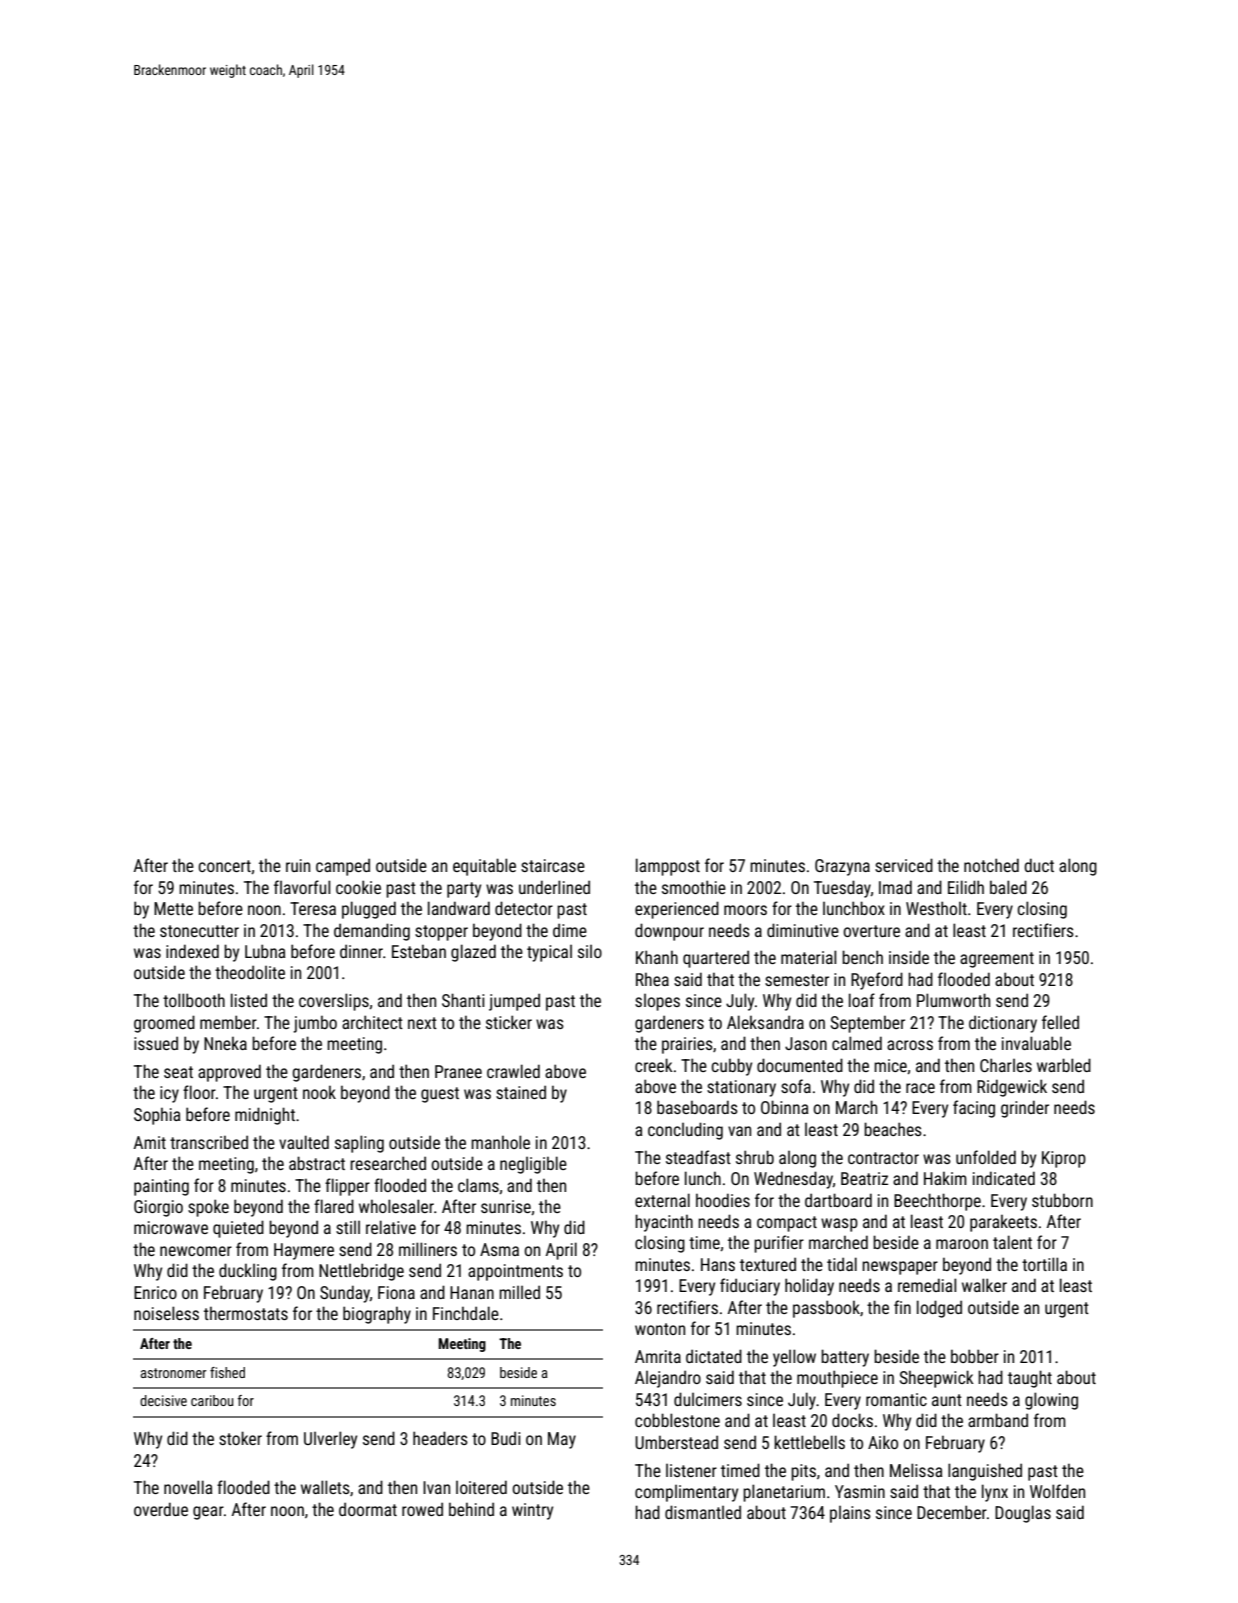 The image size is (1238, 1603). What do you see at coordinates (1064, 1159) in the document?
I see `Kiprop` at bounding box center [1064, 1159].
